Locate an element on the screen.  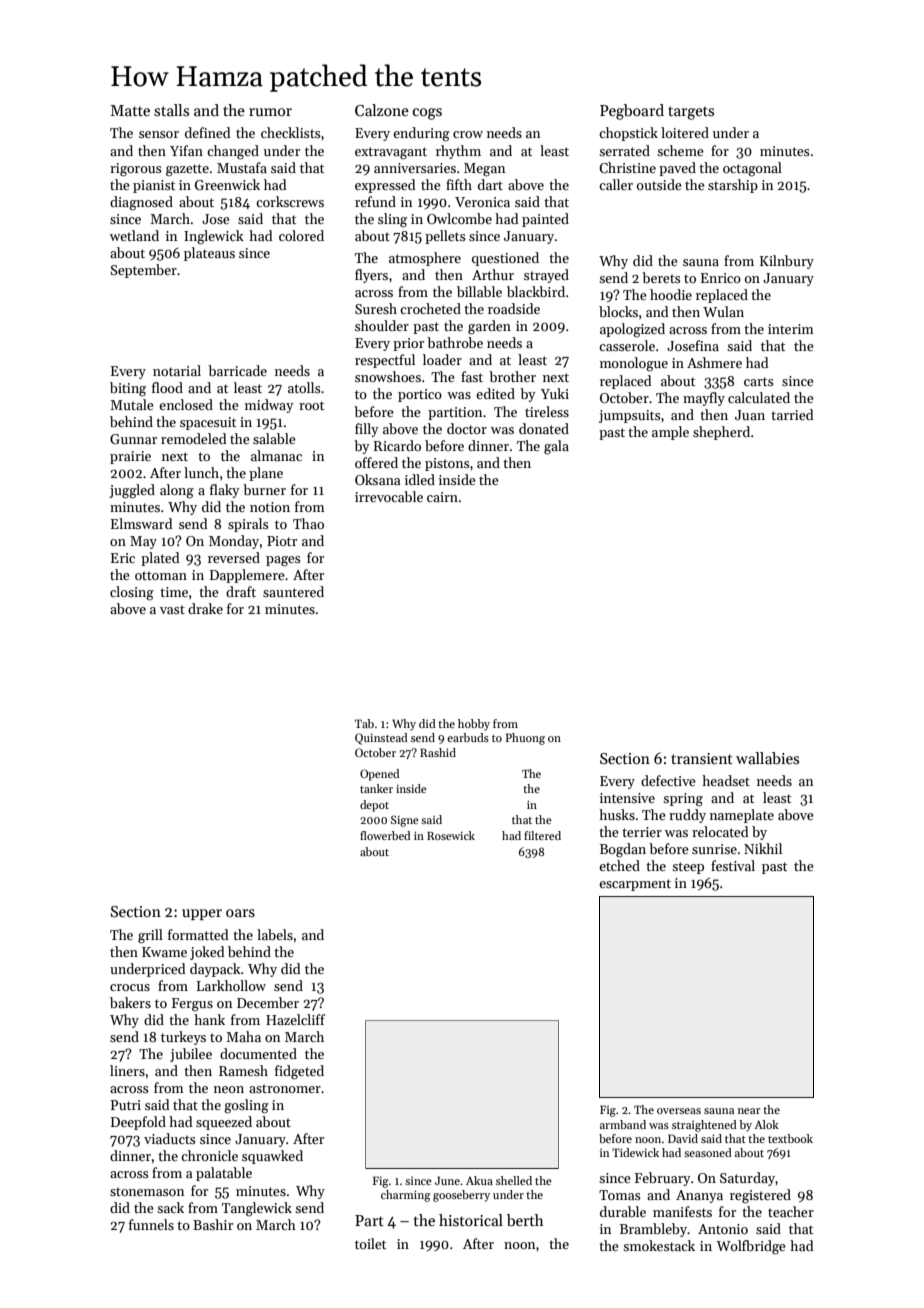
Quinstead is located at coordinates (381, 739).
